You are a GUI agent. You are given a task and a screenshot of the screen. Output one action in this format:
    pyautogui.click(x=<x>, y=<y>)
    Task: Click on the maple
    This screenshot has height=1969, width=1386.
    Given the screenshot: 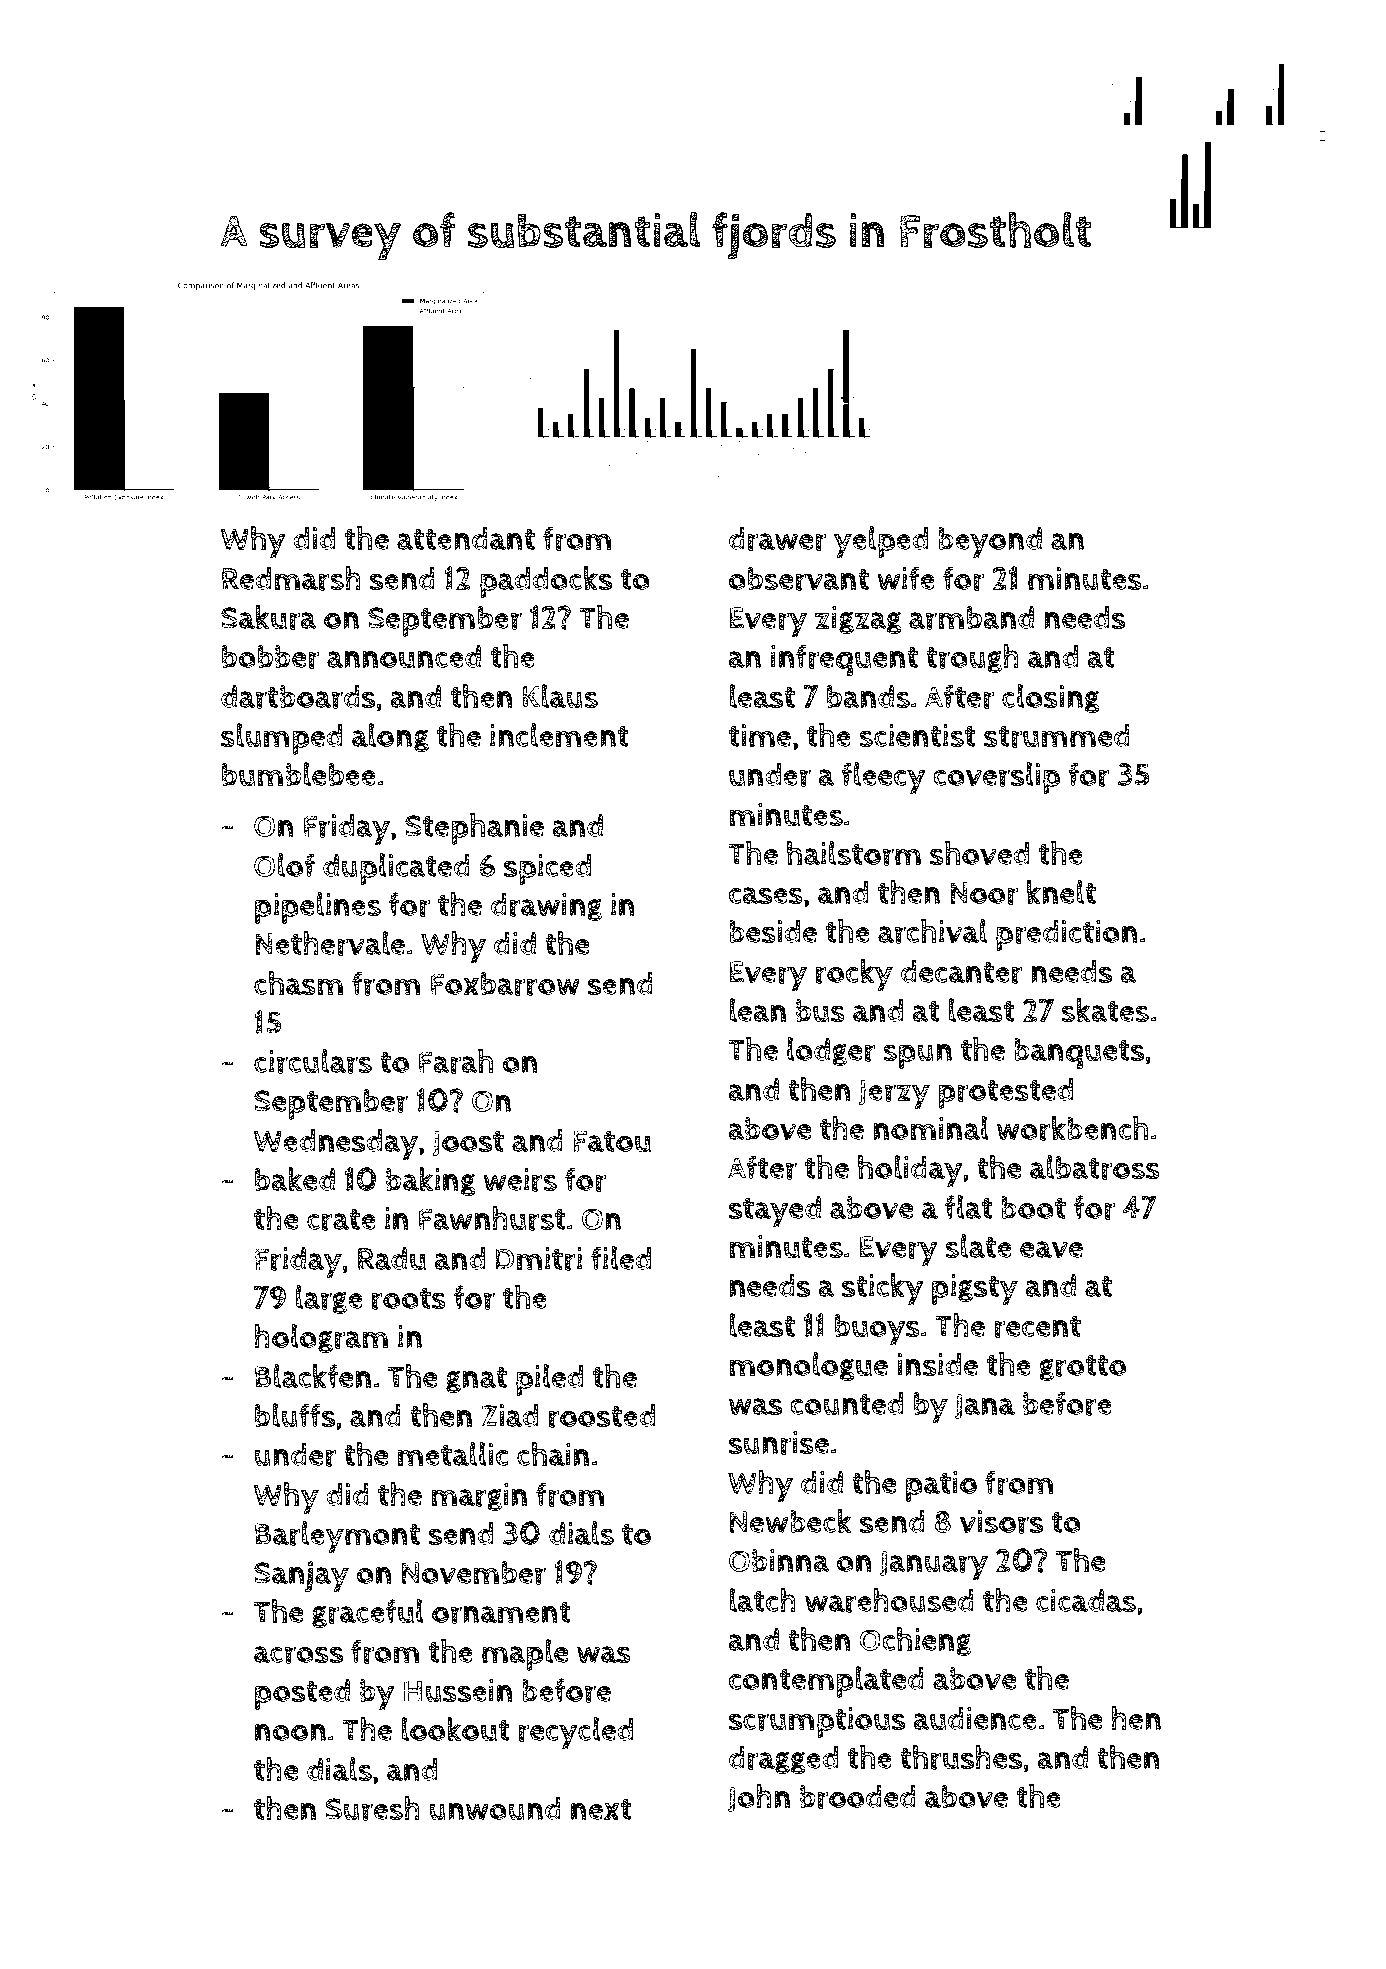 What is the action you would take?
    pyautogui.click(x=525, y=1655)
